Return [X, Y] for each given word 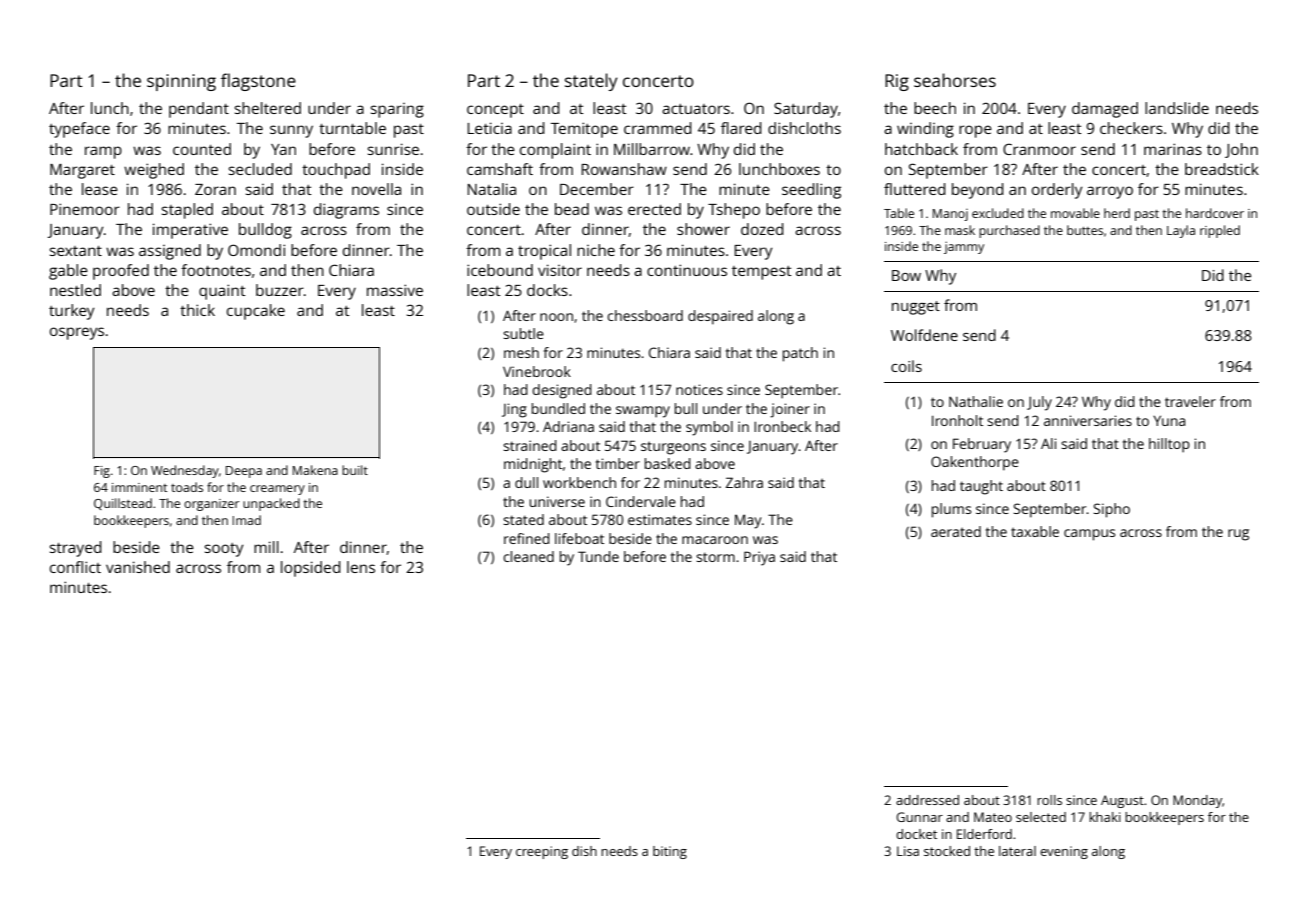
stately [591, 82]
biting [670, 852]
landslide [1177, 108]
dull [526, 482]
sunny [291, 131]
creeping [542, 852]
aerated [956, 531]
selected [1041, 817]
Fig [102, 472]
